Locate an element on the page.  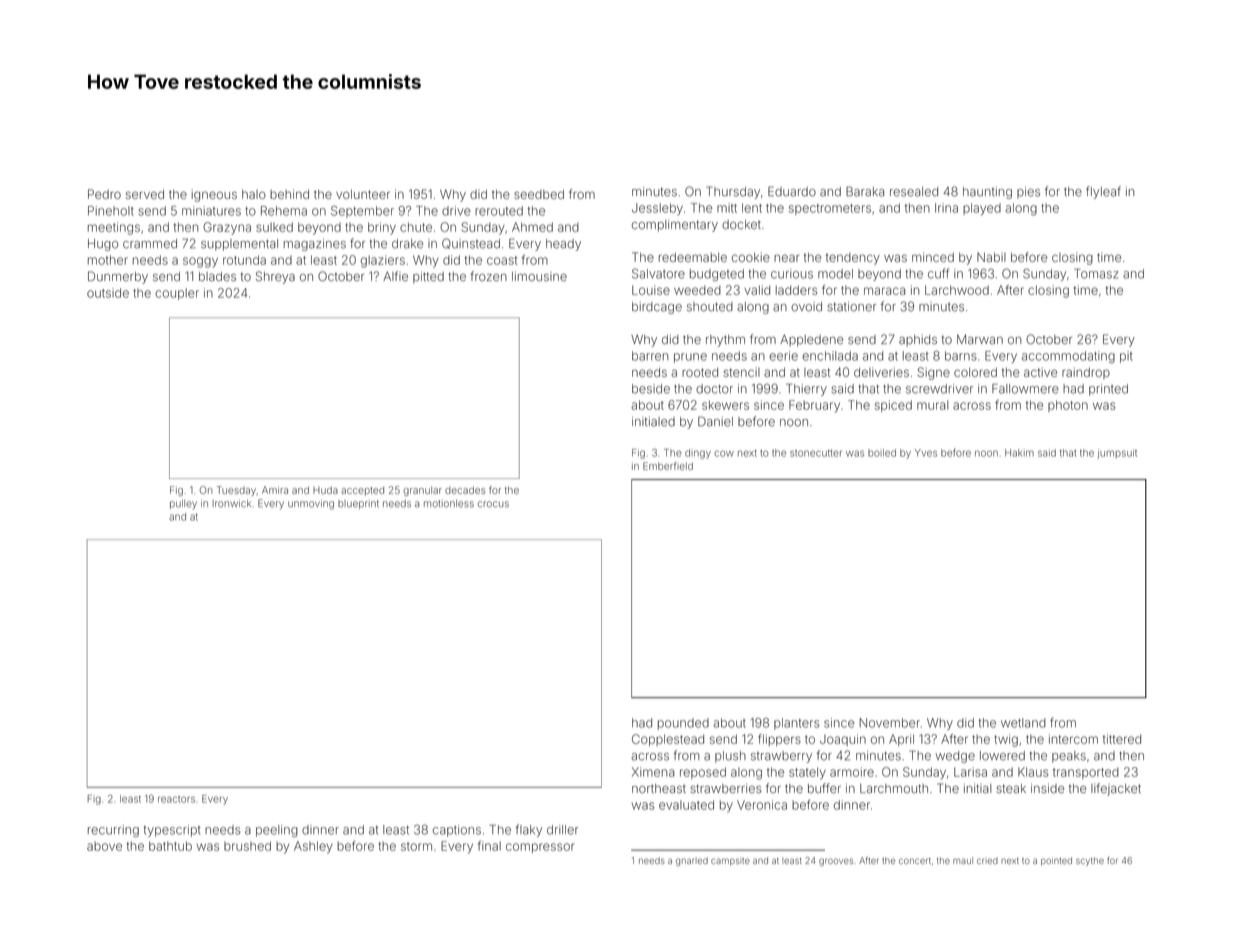
pies is located at coordinates (1028, 193).
